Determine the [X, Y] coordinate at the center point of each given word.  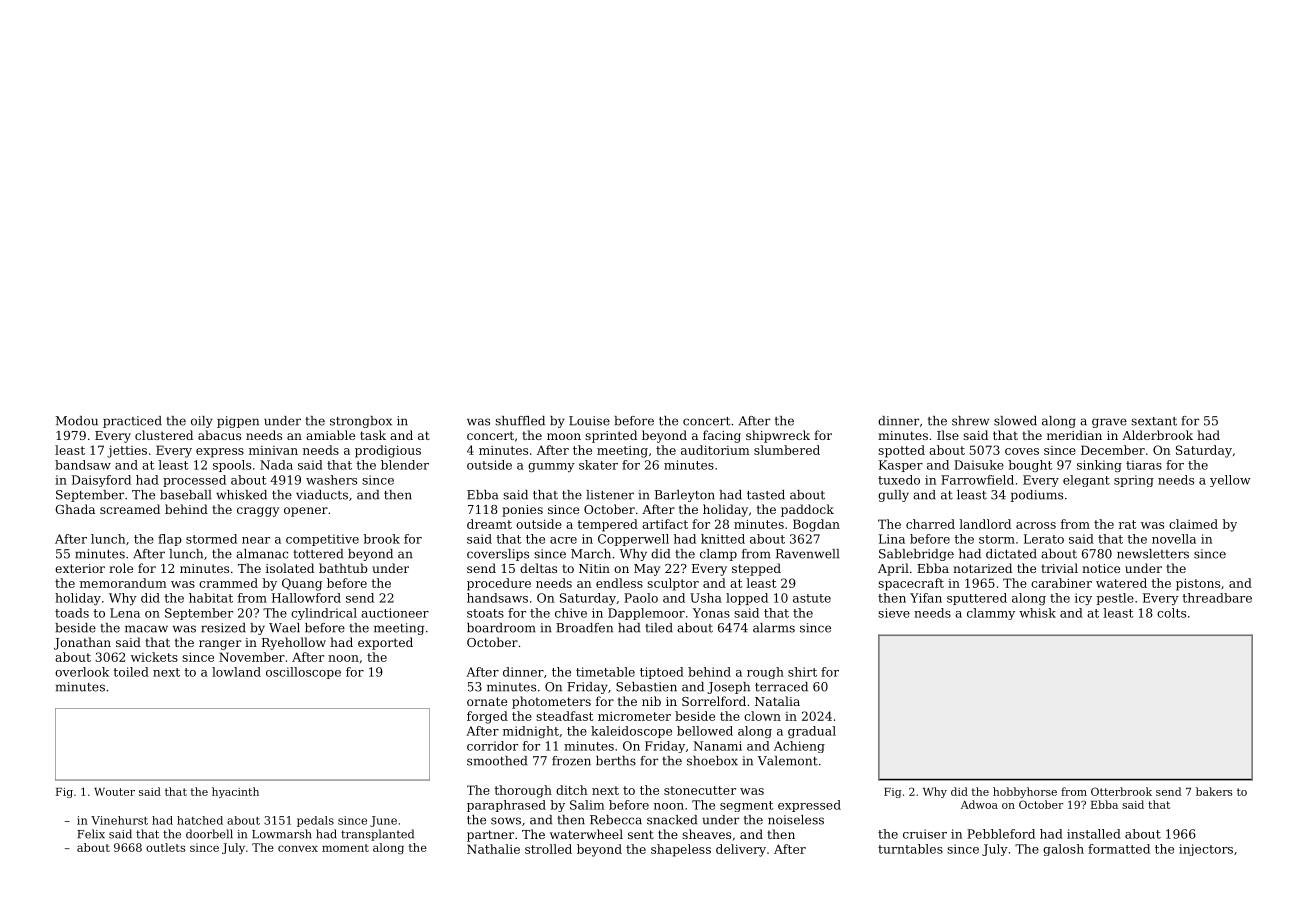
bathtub [343, 568]
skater [598, 465]
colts [1171, 613]
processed [194, 481]
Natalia [777, 701]
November [252, 657]
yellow [1230, 481]
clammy [991, 614]
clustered [164, 435]
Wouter [114, 792]
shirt [802, 672]
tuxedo [899, 480]
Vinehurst [119, 820]
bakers [1214, 791]
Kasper [901, 466]
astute [812, 598]
